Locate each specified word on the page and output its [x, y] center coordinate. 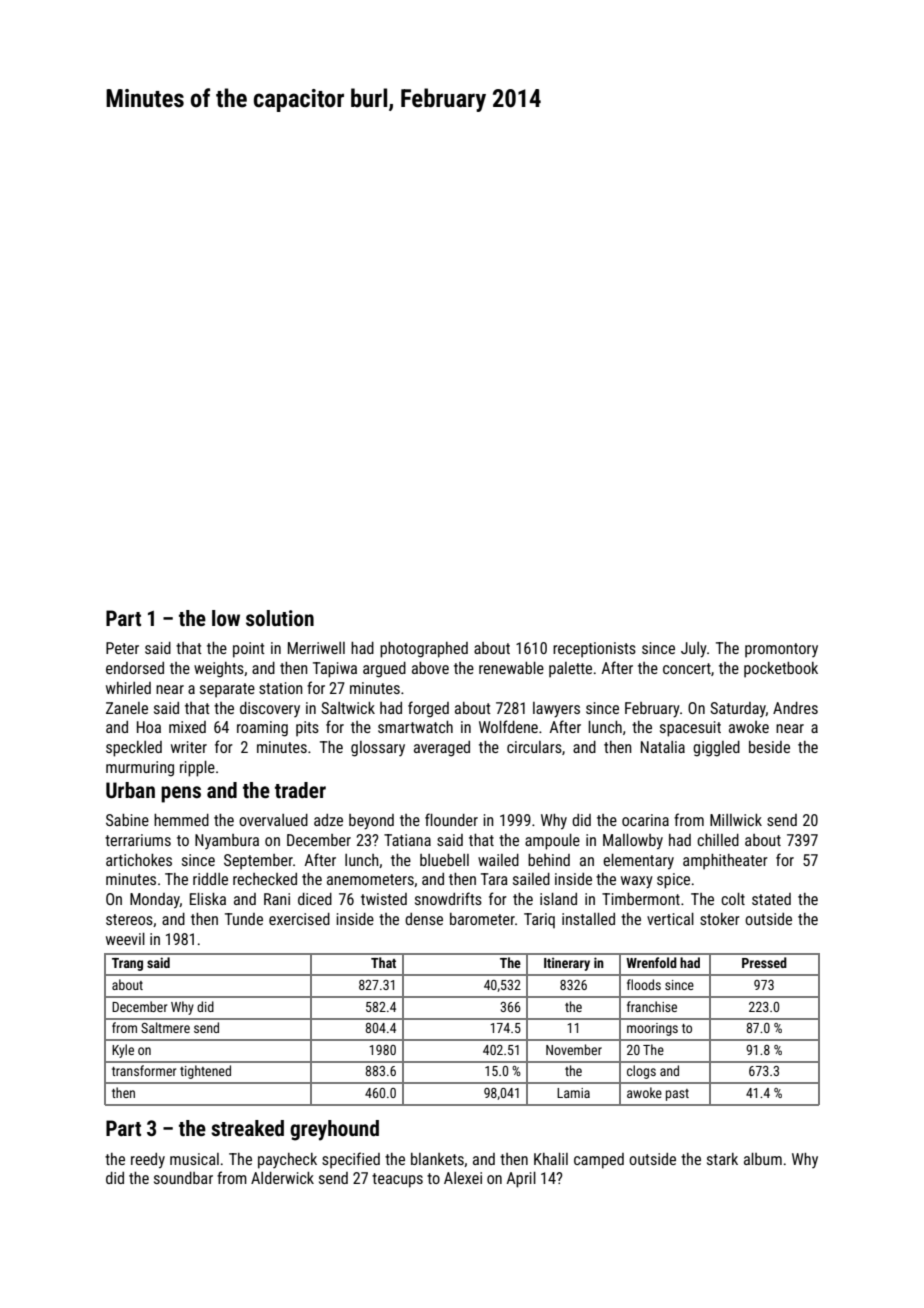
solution [280, 618]
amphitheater [725, 862]
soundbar [183, 1178]
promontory [781, 650]
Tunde [244, 919]
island [558, 899]
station [281, 688]
